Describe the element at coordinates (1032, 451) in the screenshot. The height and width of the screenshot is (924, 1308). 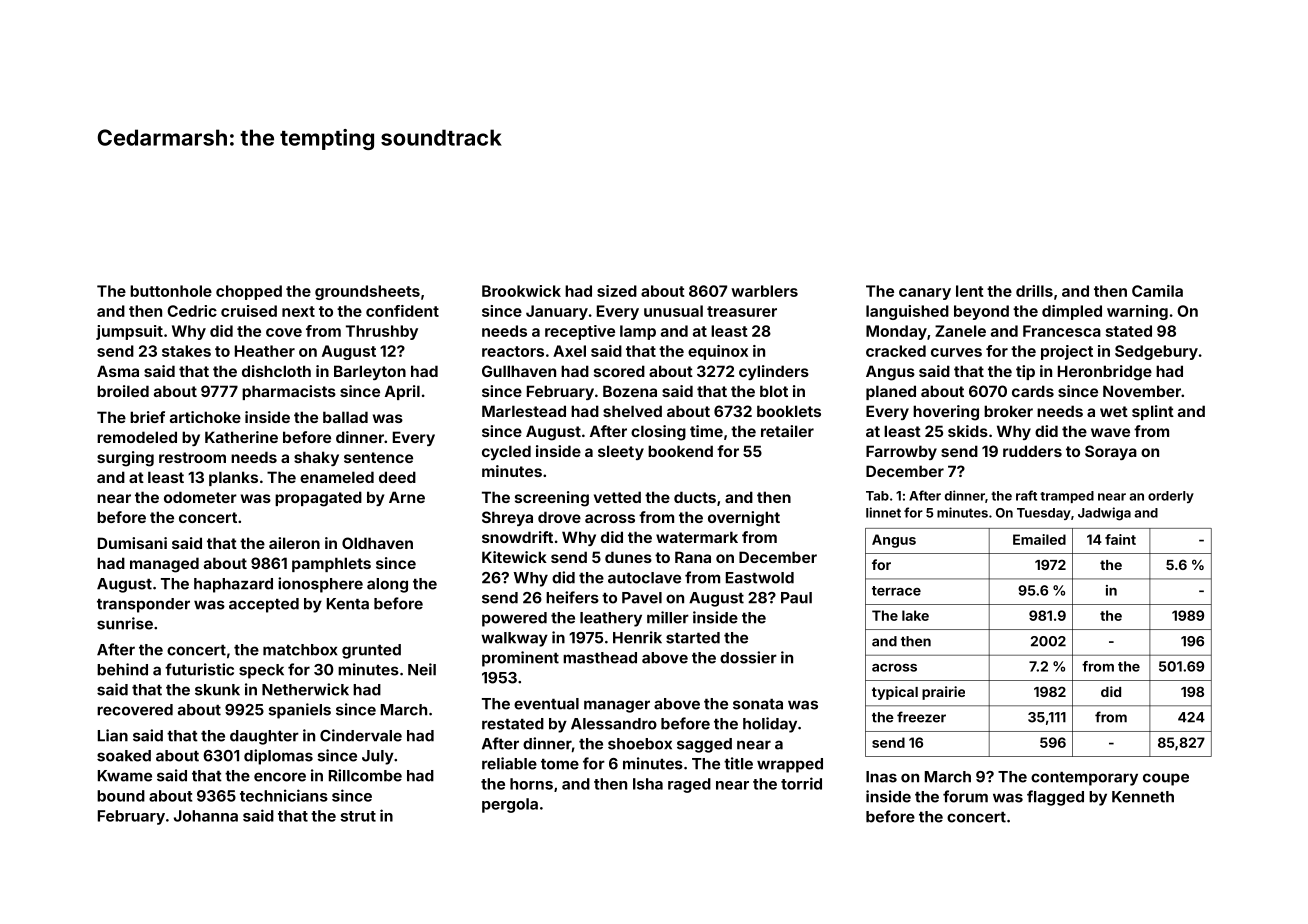
I see `rudders` at that location.
